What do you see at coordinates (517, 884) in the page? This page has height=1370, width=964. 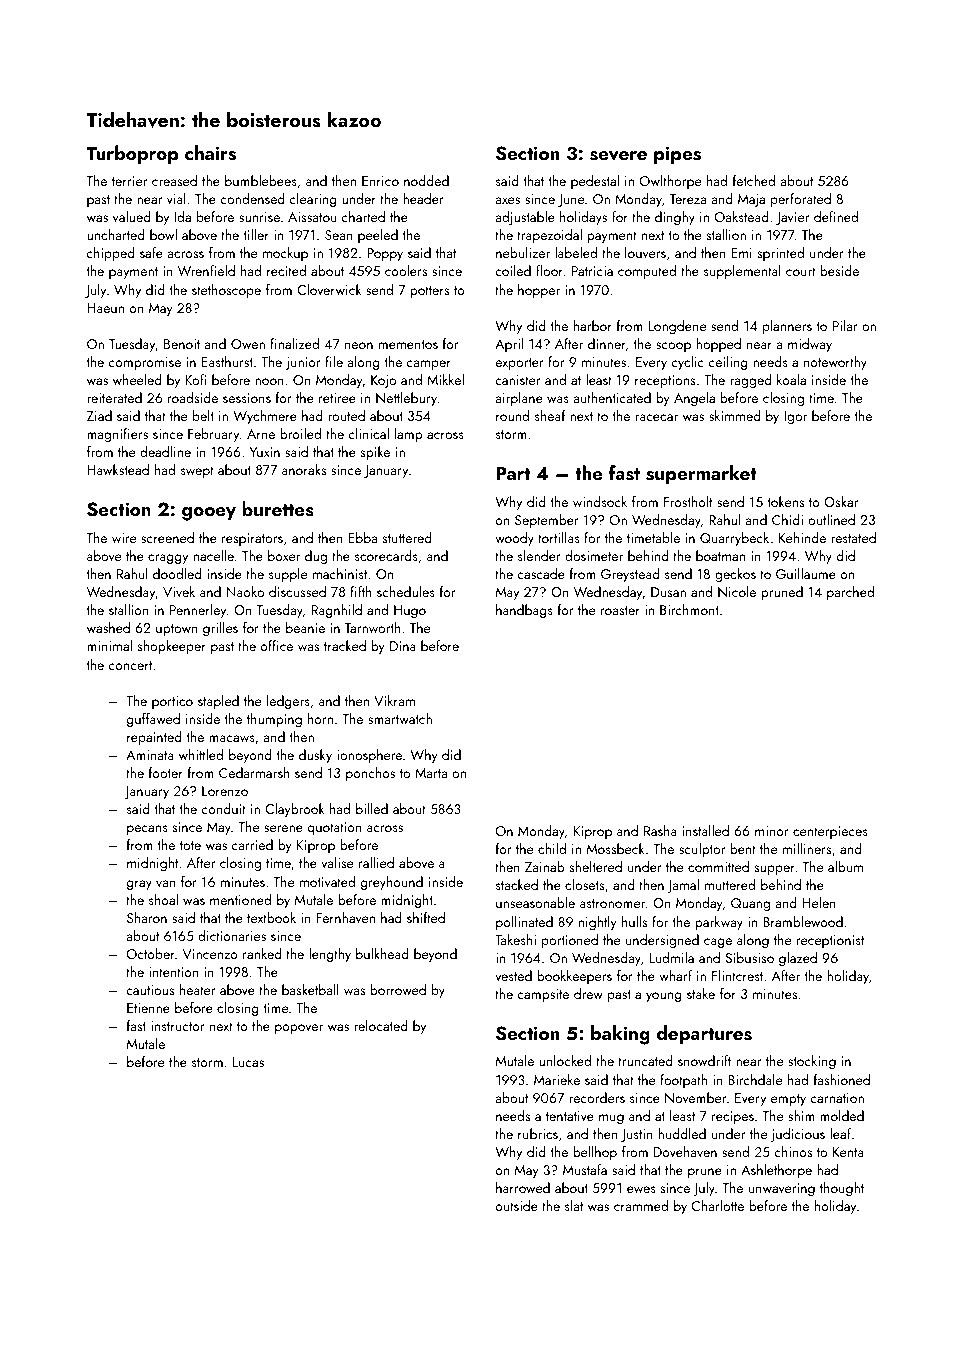 I see `stacked` at bounding box center [517, 884].
